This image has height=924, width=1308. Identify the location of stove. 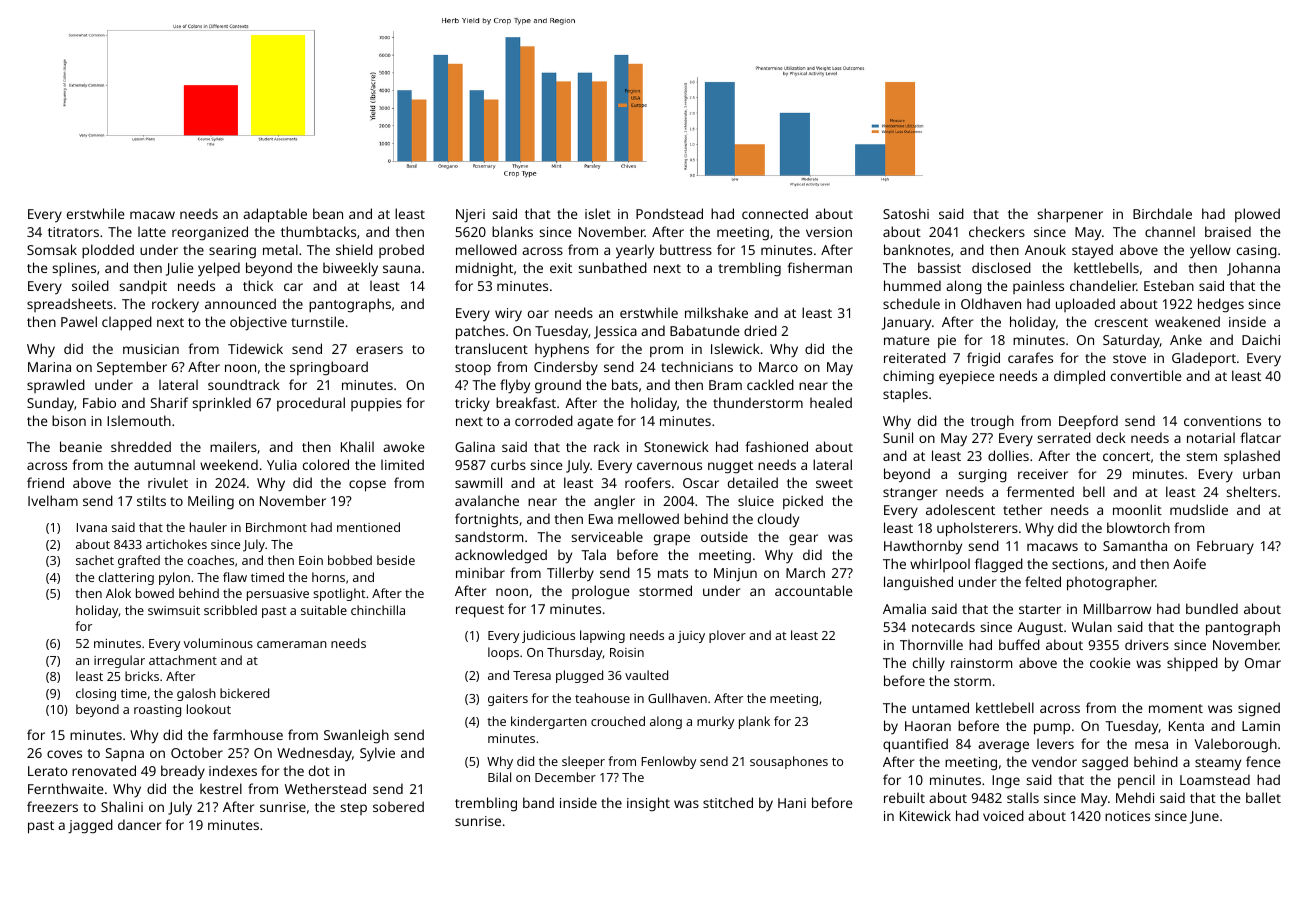
(1129, 358).
